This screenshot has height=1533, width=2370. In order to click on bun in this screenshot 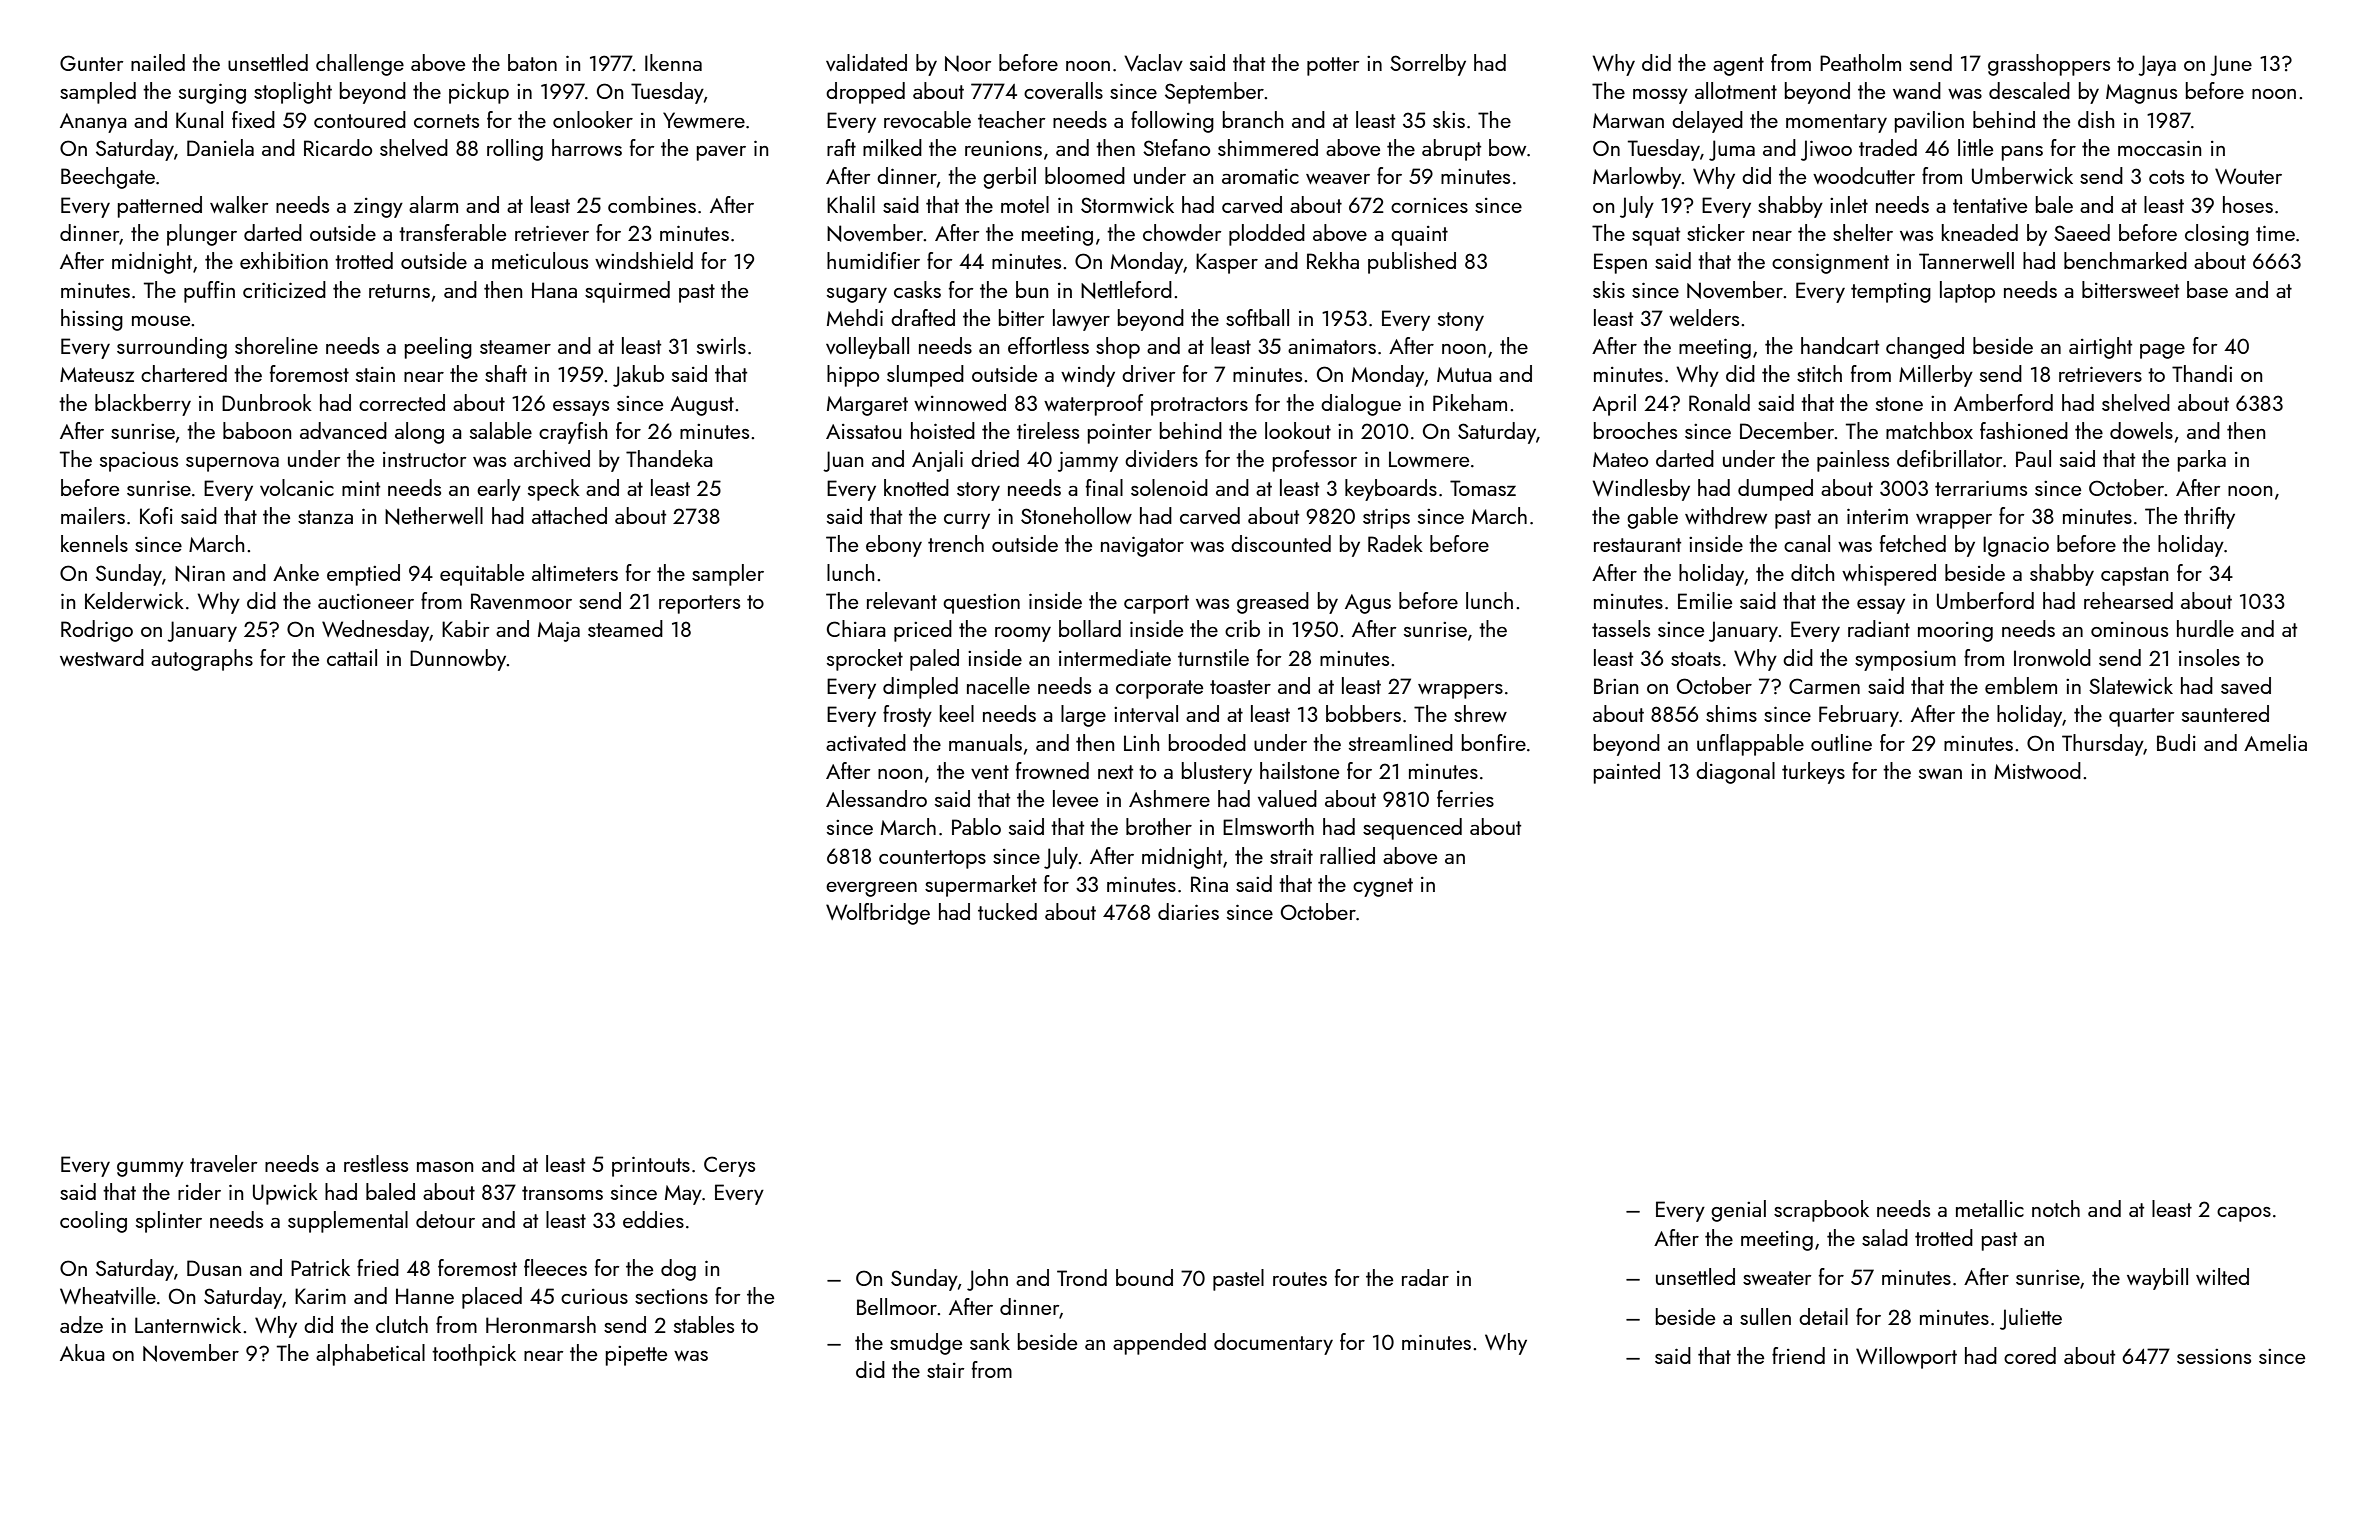, I will do `click(1032, 289)`.
